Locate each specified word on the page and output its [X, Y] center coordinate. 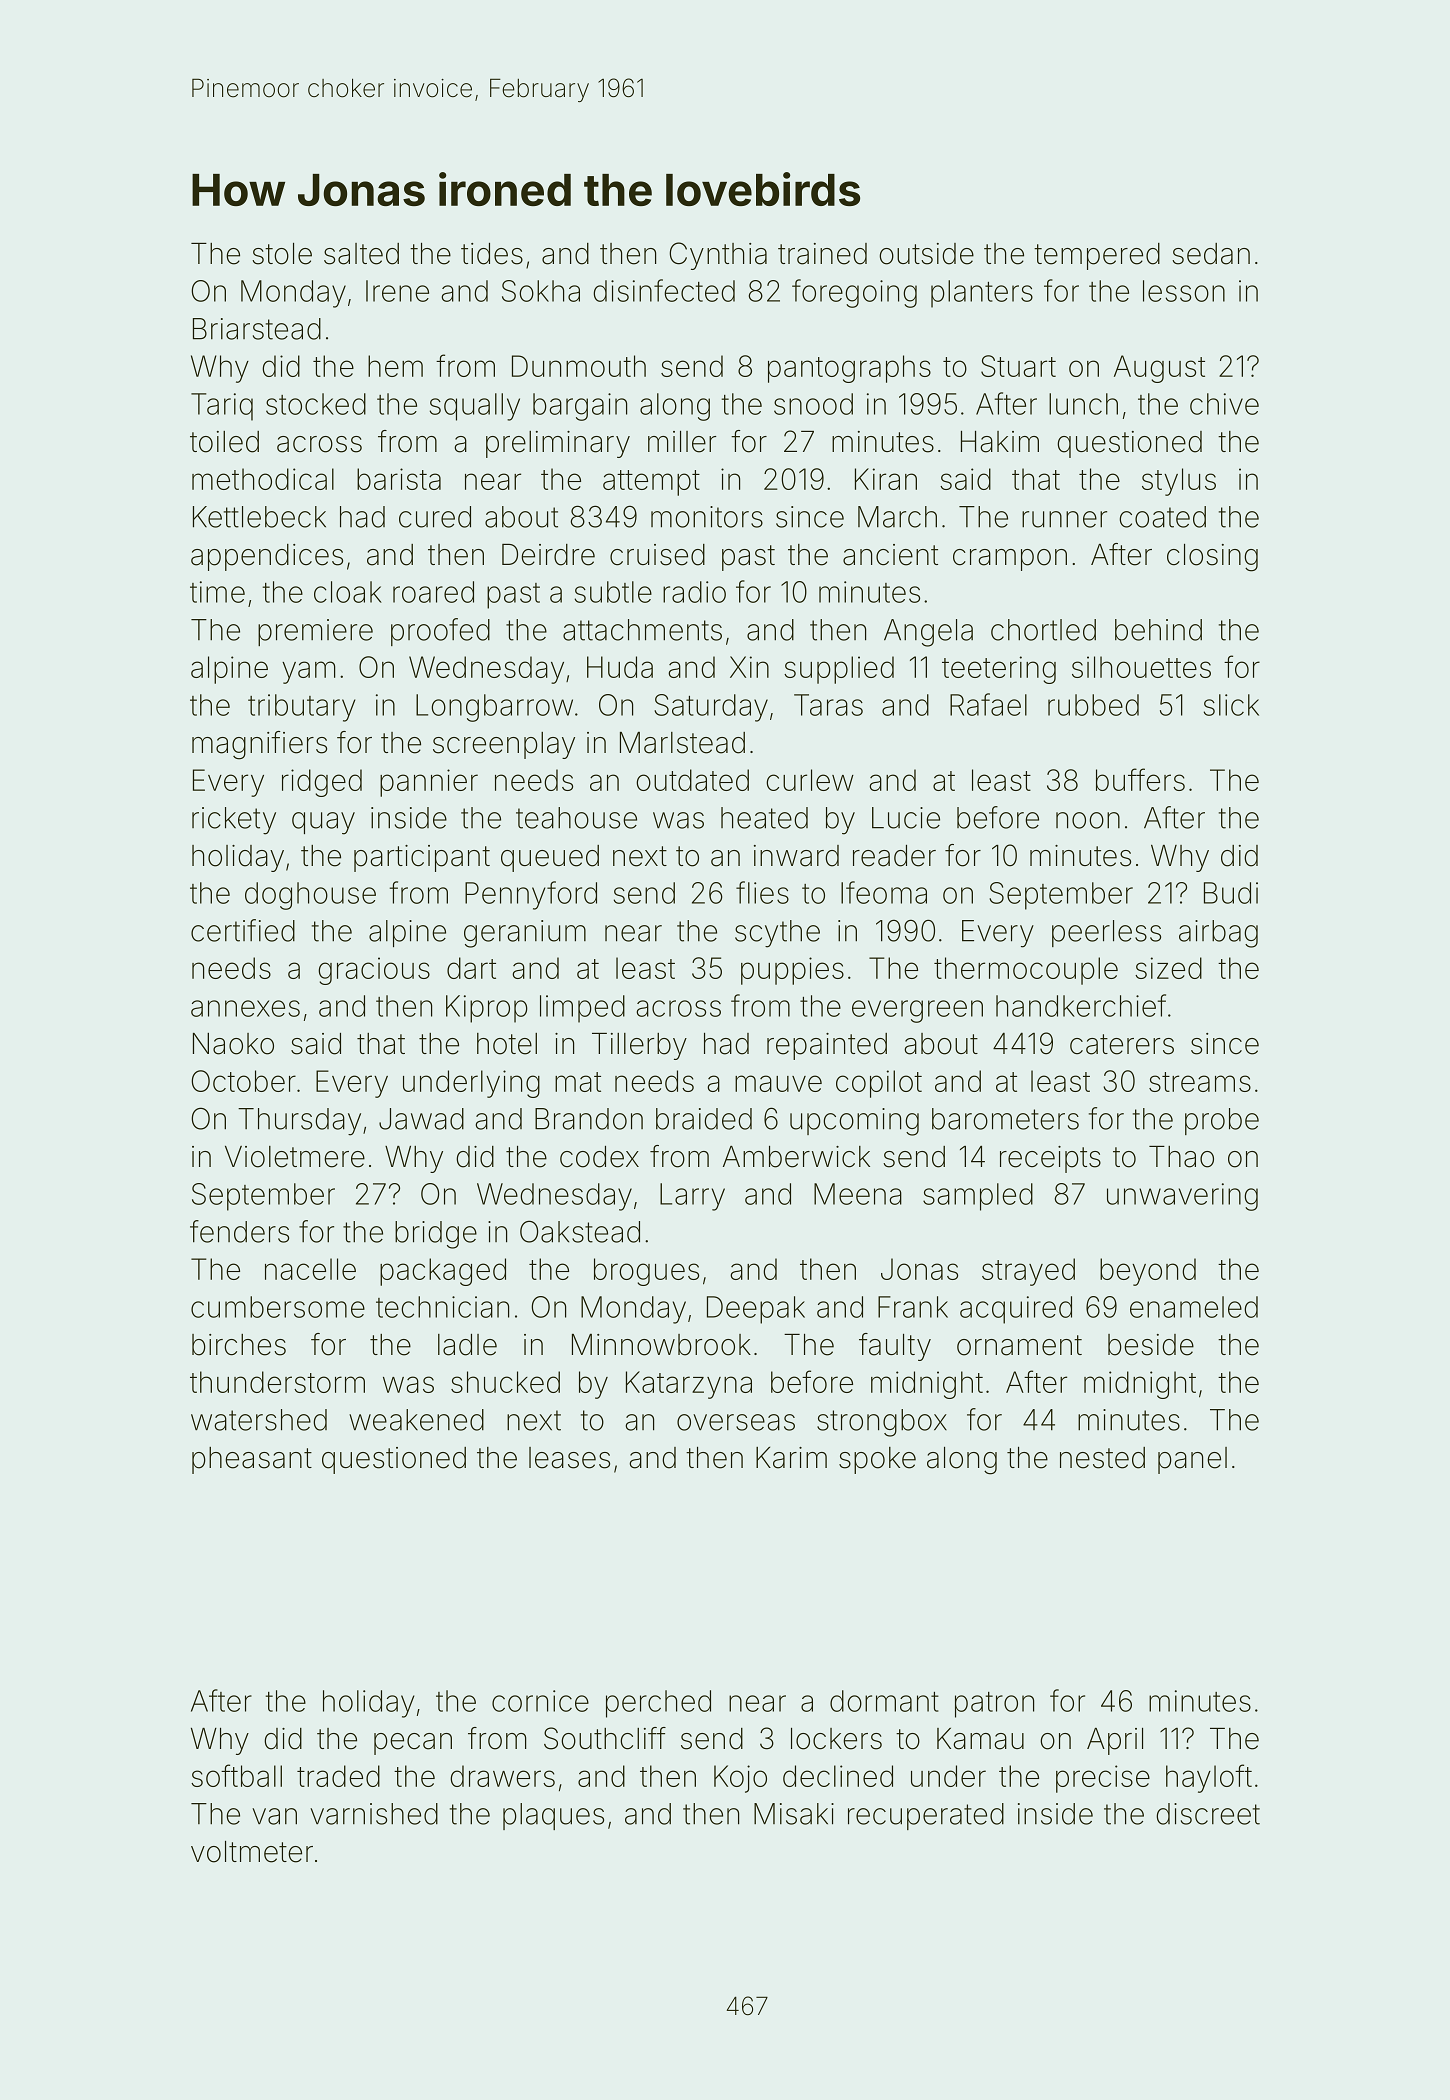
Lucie [906, 818]
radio [694, 592]
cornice [540, 1701]
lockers [836, 1739]
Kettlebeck [259, 517]
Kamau [980, 1739]
